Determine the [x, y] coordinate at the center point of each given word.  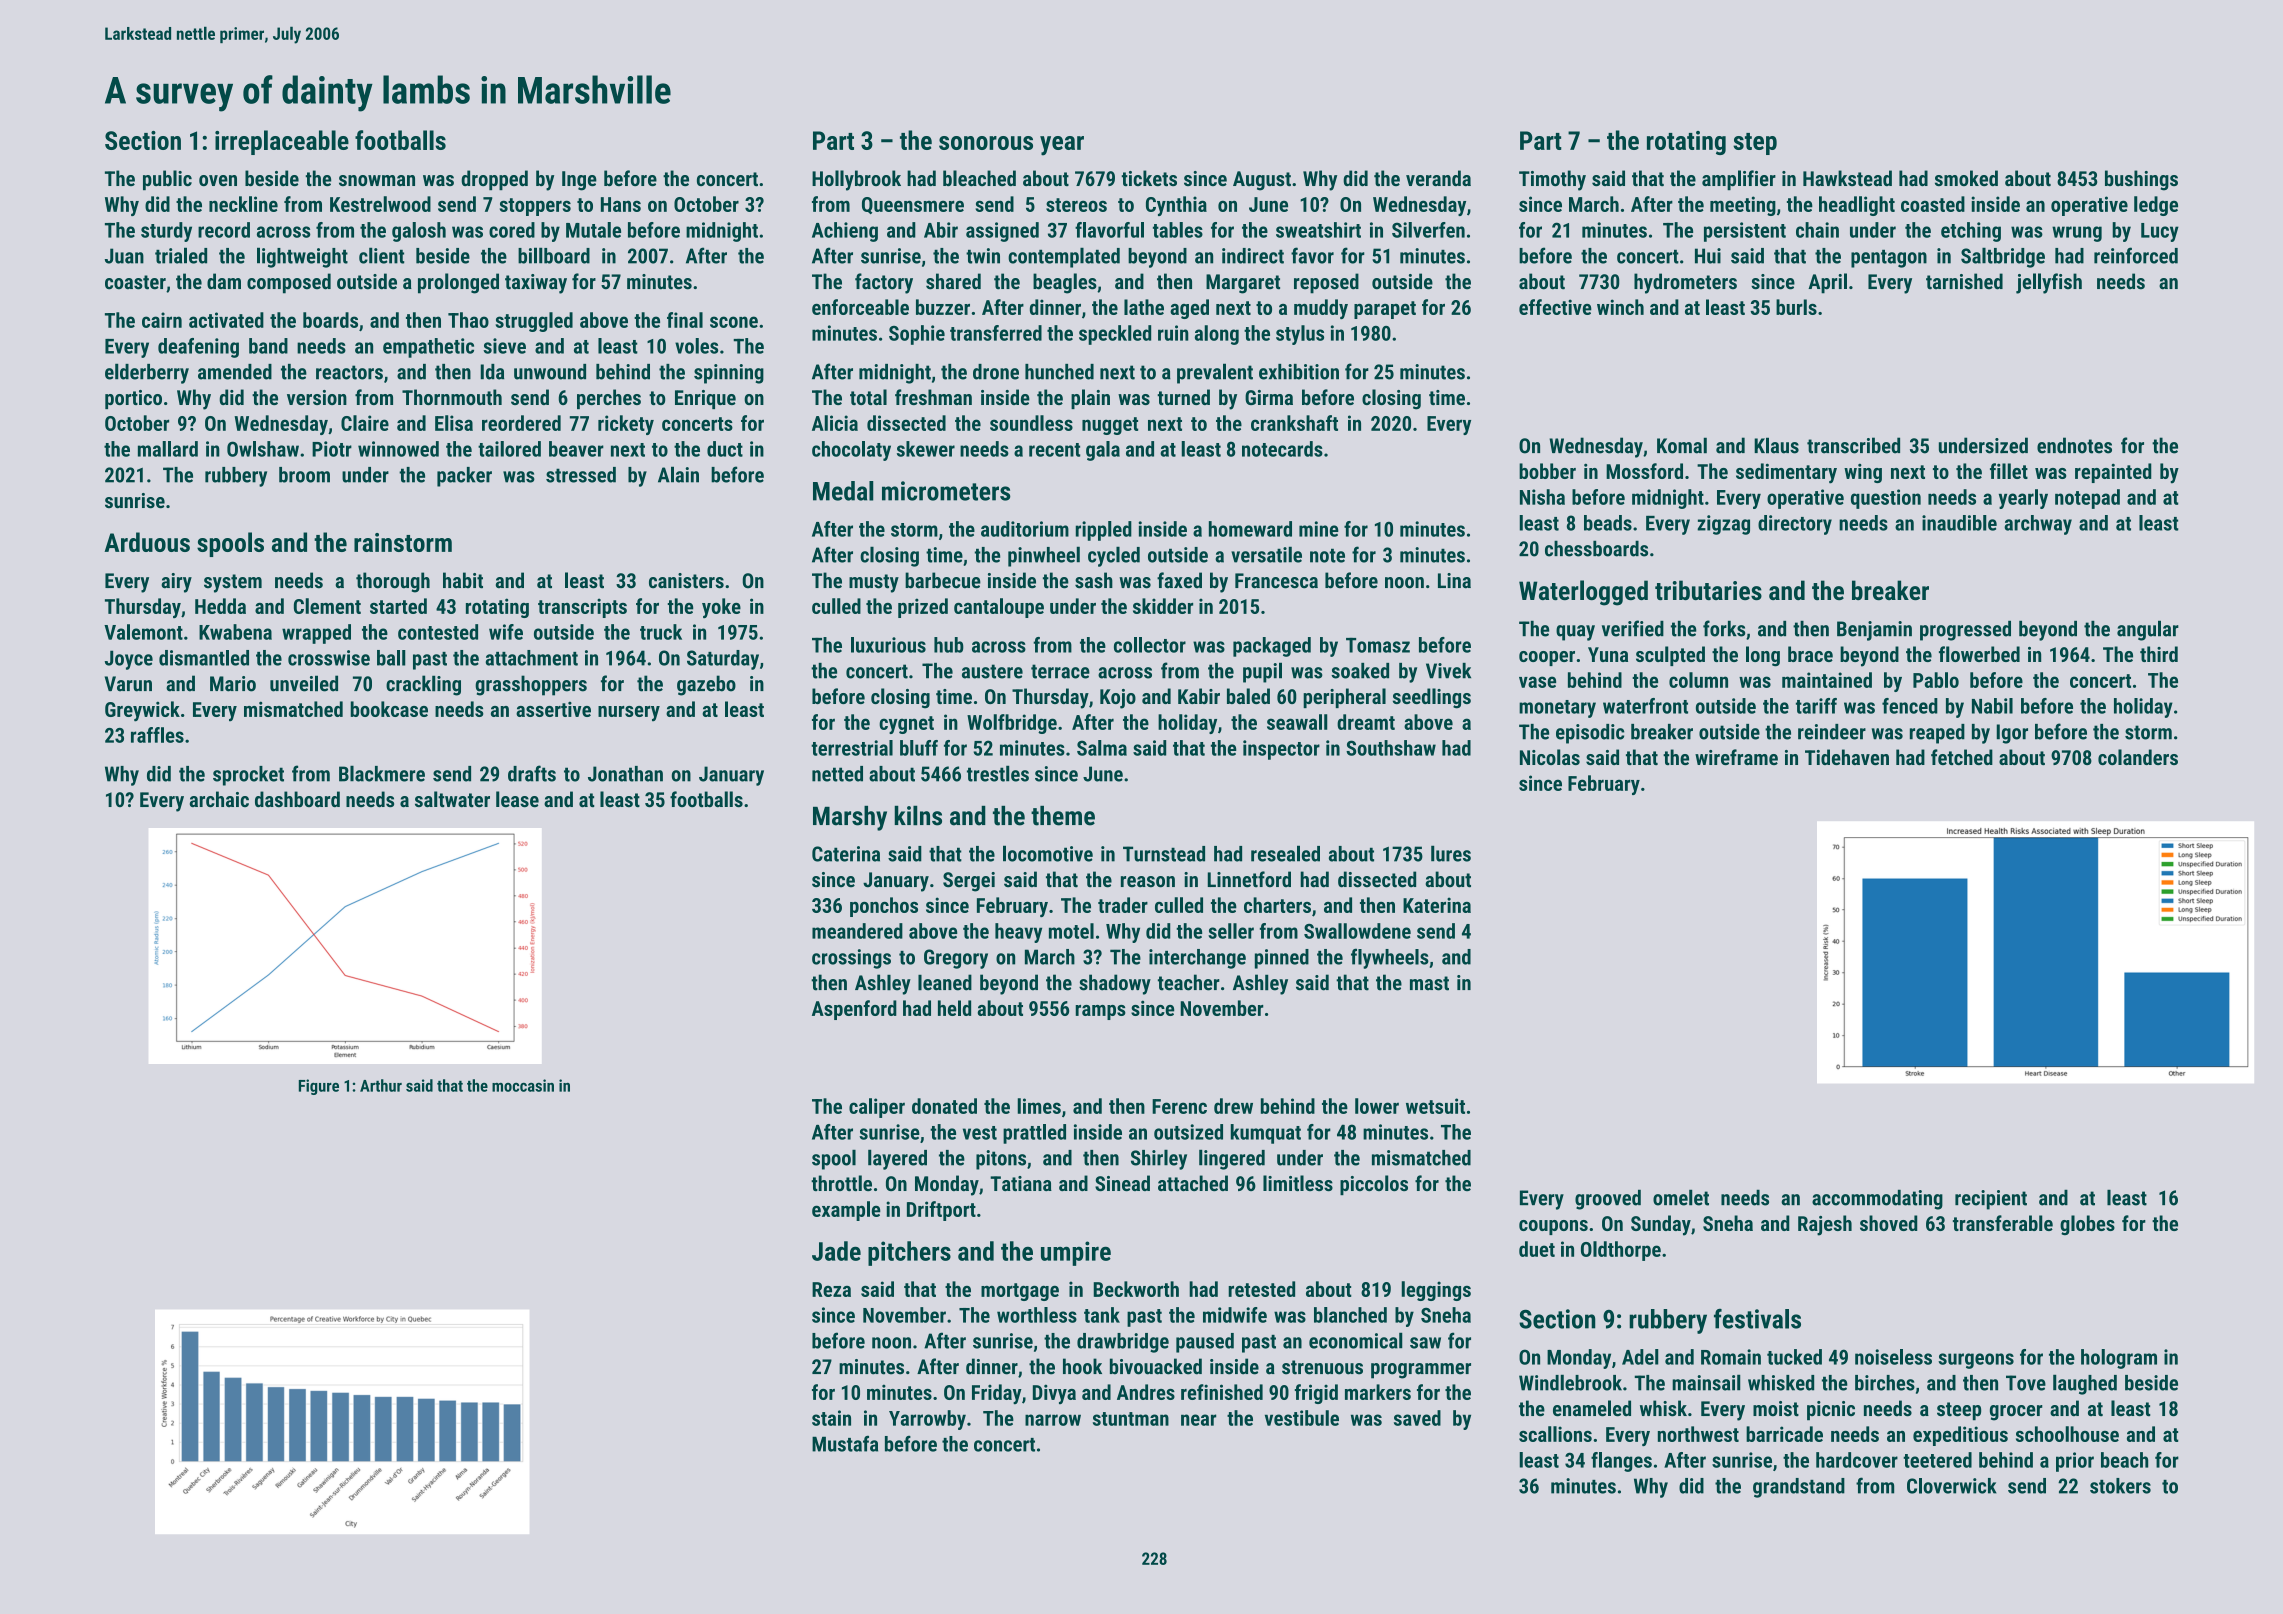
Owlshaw [263, 449]
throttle [841, 1183]
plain [1090, 399]
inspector [1281, 750]
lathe [1144, 307]
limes [1039, 1106]
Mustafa [845, 1443]
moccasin [523, 1085]
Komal [1682, 446]
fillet [2009, 471]
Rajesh [1825, 1225]
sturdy [166, 232]
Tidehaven [1847, 757]
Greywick [142, 711]
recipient [1991, 1200]
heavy [1018, 933]
